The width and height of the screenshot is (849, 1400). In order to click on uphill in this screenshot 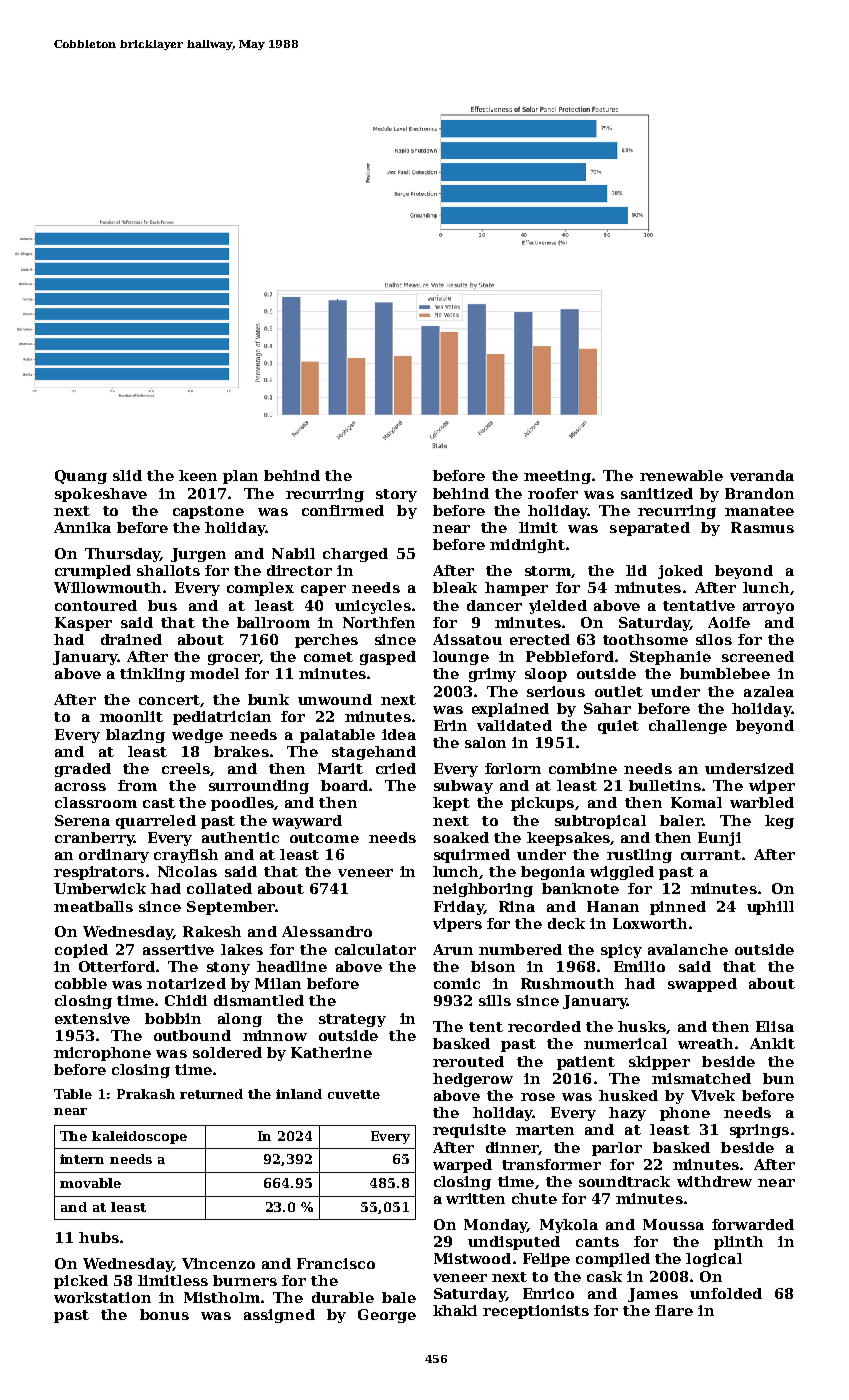, I will do `click(770, 908)`.
